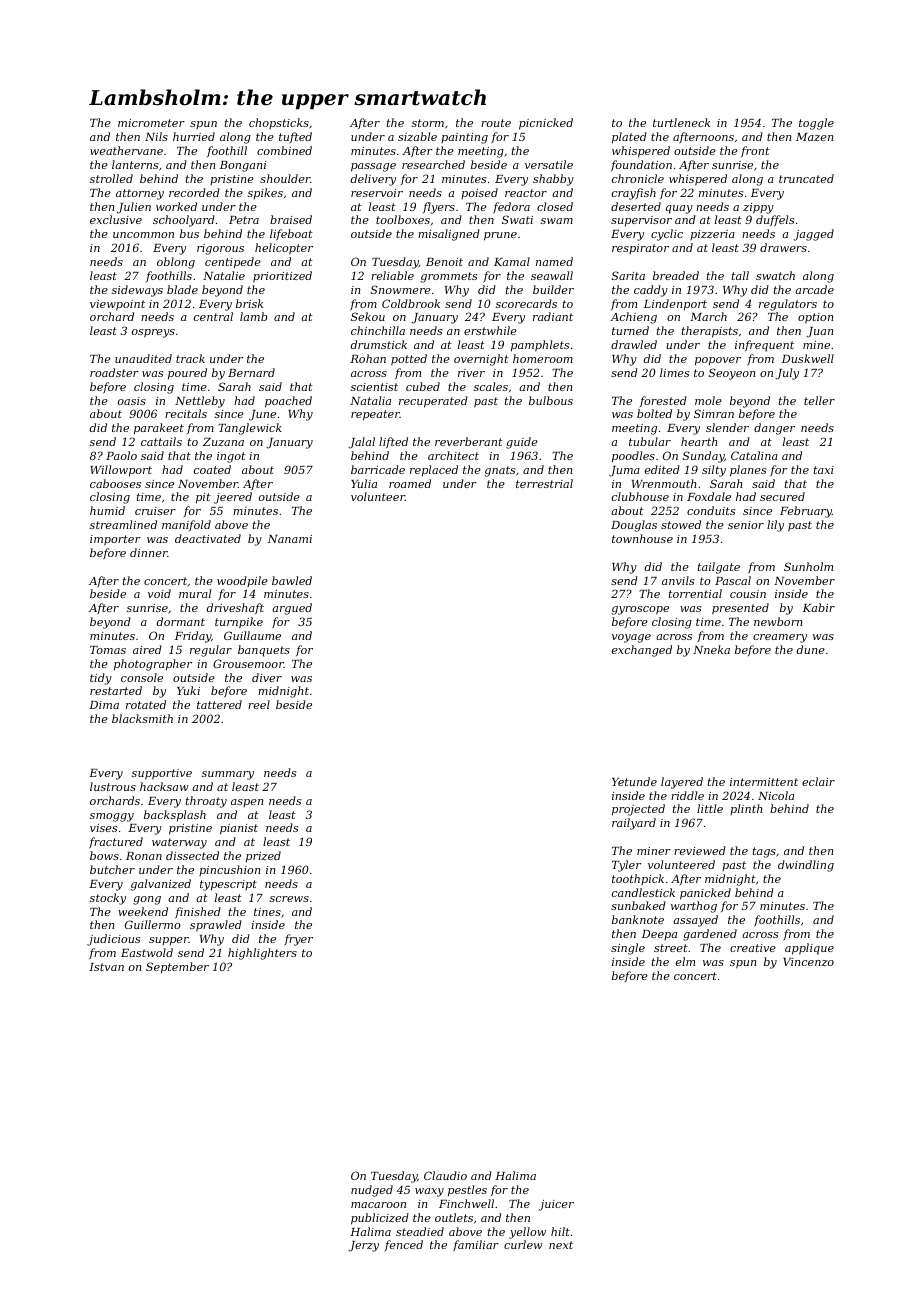 The image size is (924, 1308). What do you see at coordinates (177, 968) in the screenshot?
I see `September` at bounding box center [177, 968].
